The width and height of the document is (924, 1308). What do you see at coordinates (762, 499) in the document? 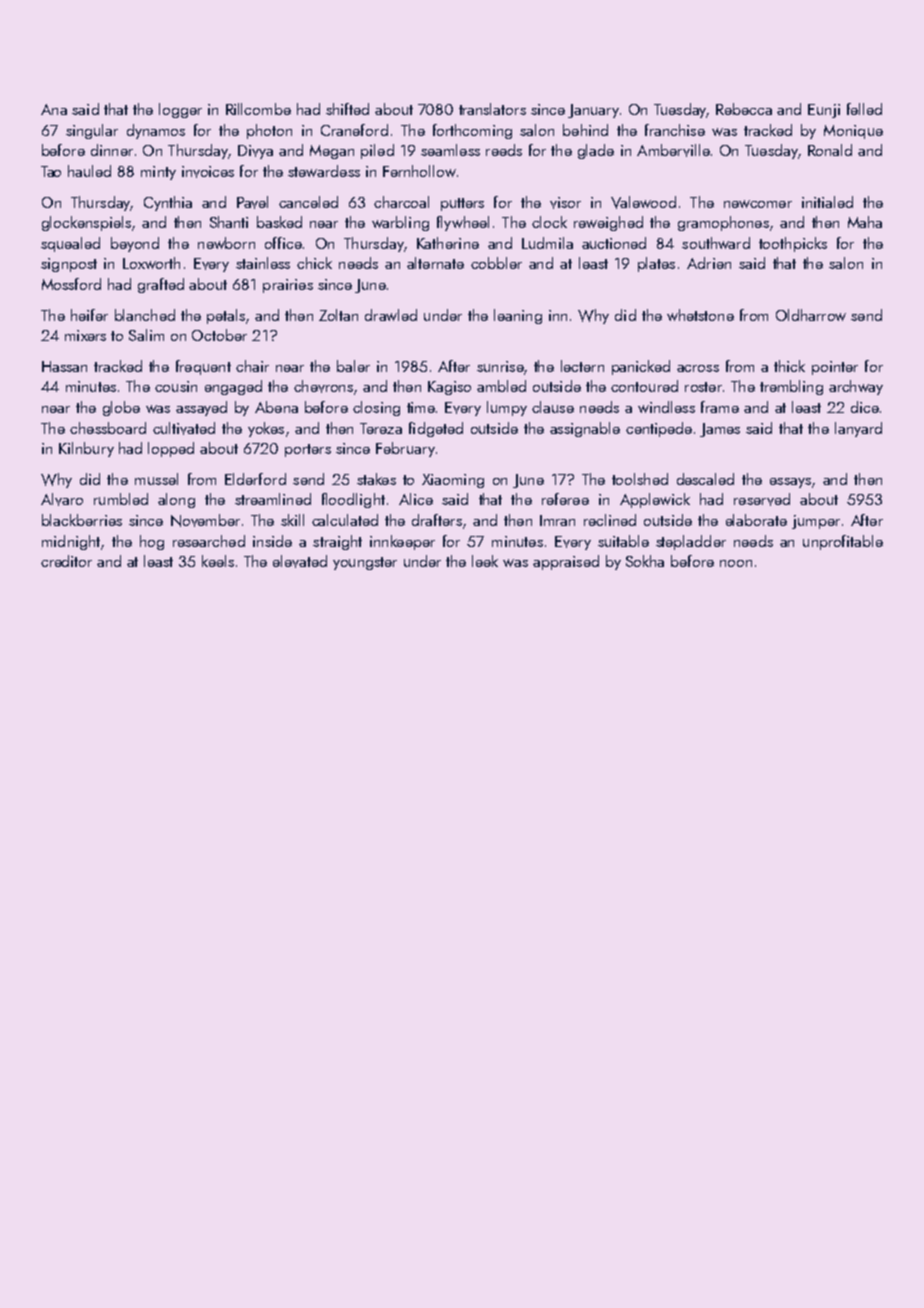
I see `reserved` at bounding box center [762, 499].
